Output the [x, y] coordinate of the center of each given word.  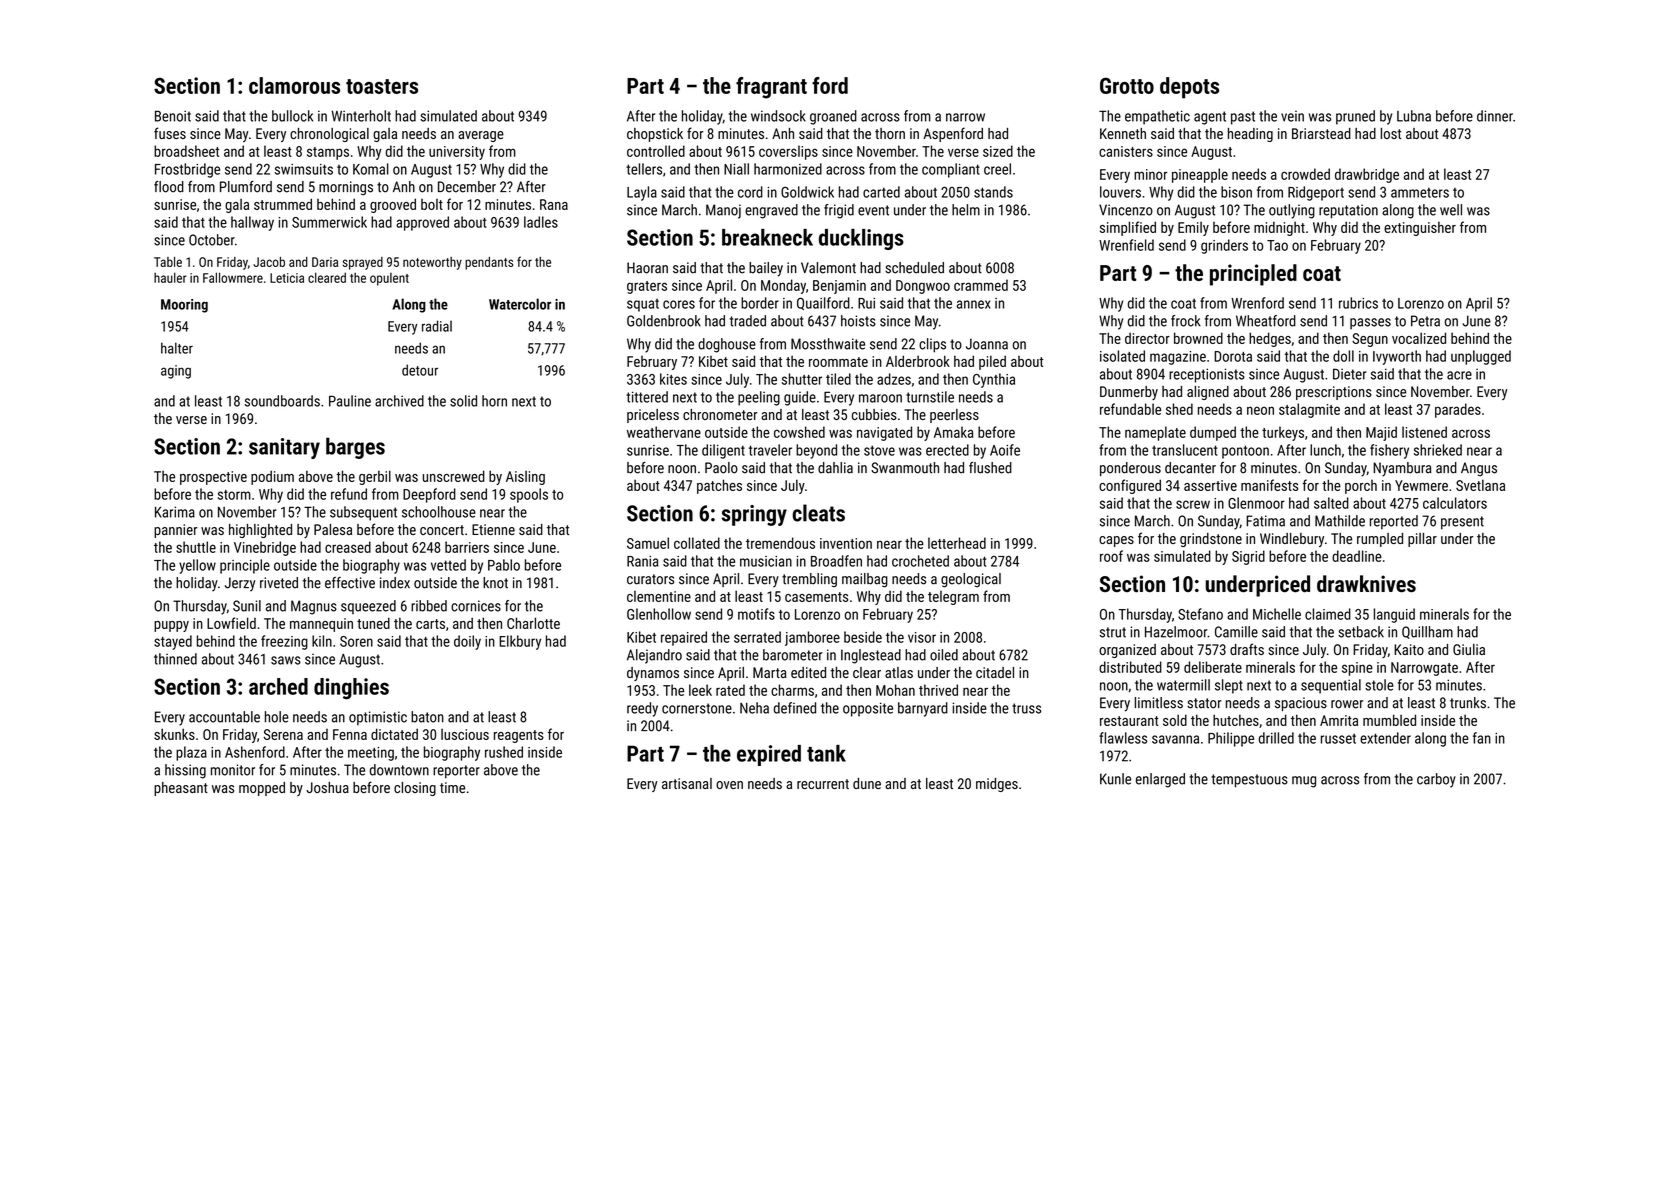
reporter [456, 772]
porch [1361, 487]
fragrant [771, 88]
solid [463, 401]
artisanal [687, 783]
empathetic [1157, 117]
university [457, 153]
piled [992, 362]
